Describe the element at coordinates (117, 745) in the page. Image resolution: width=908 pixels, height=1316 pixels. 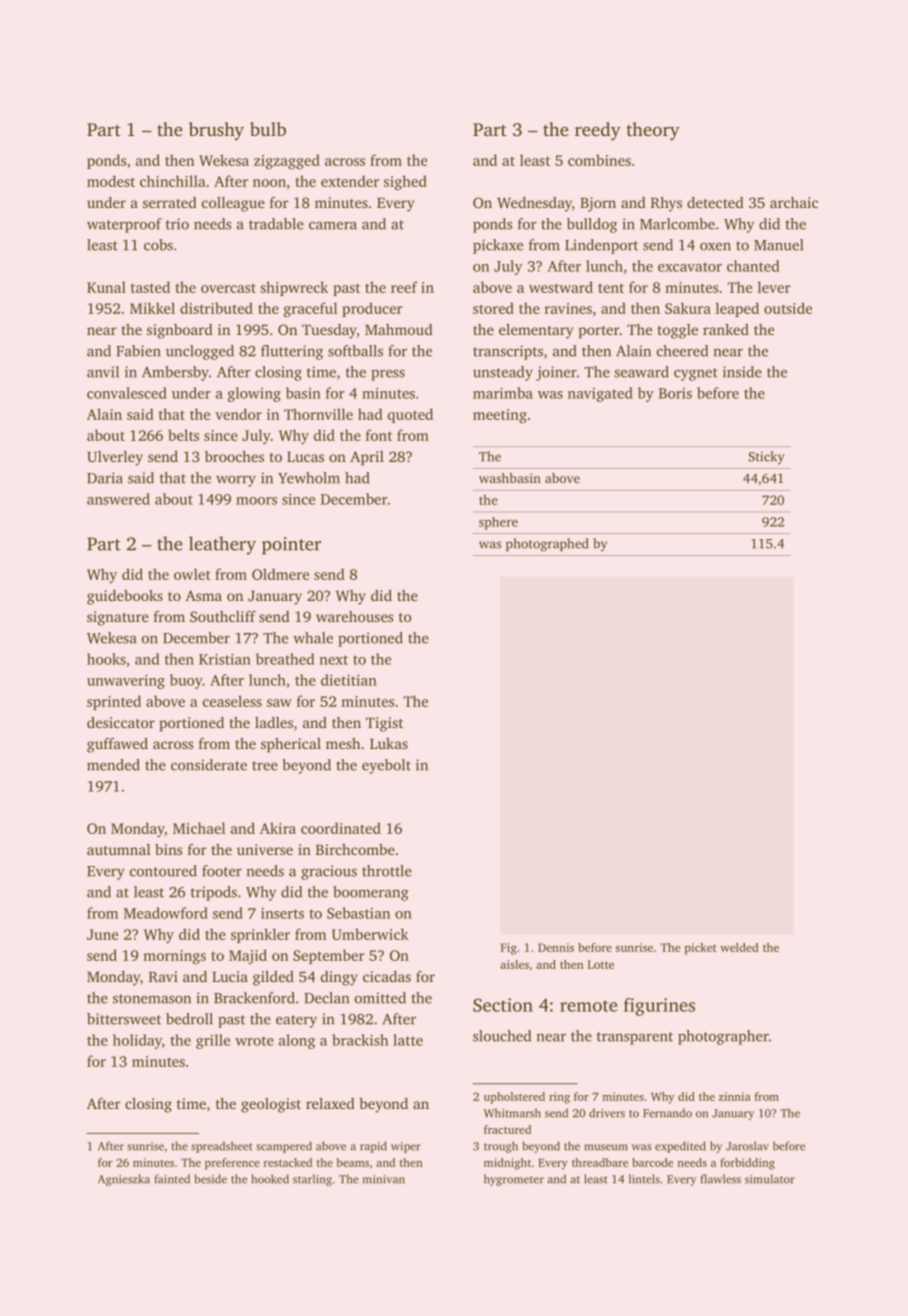
I see `guffawed` at that location.
